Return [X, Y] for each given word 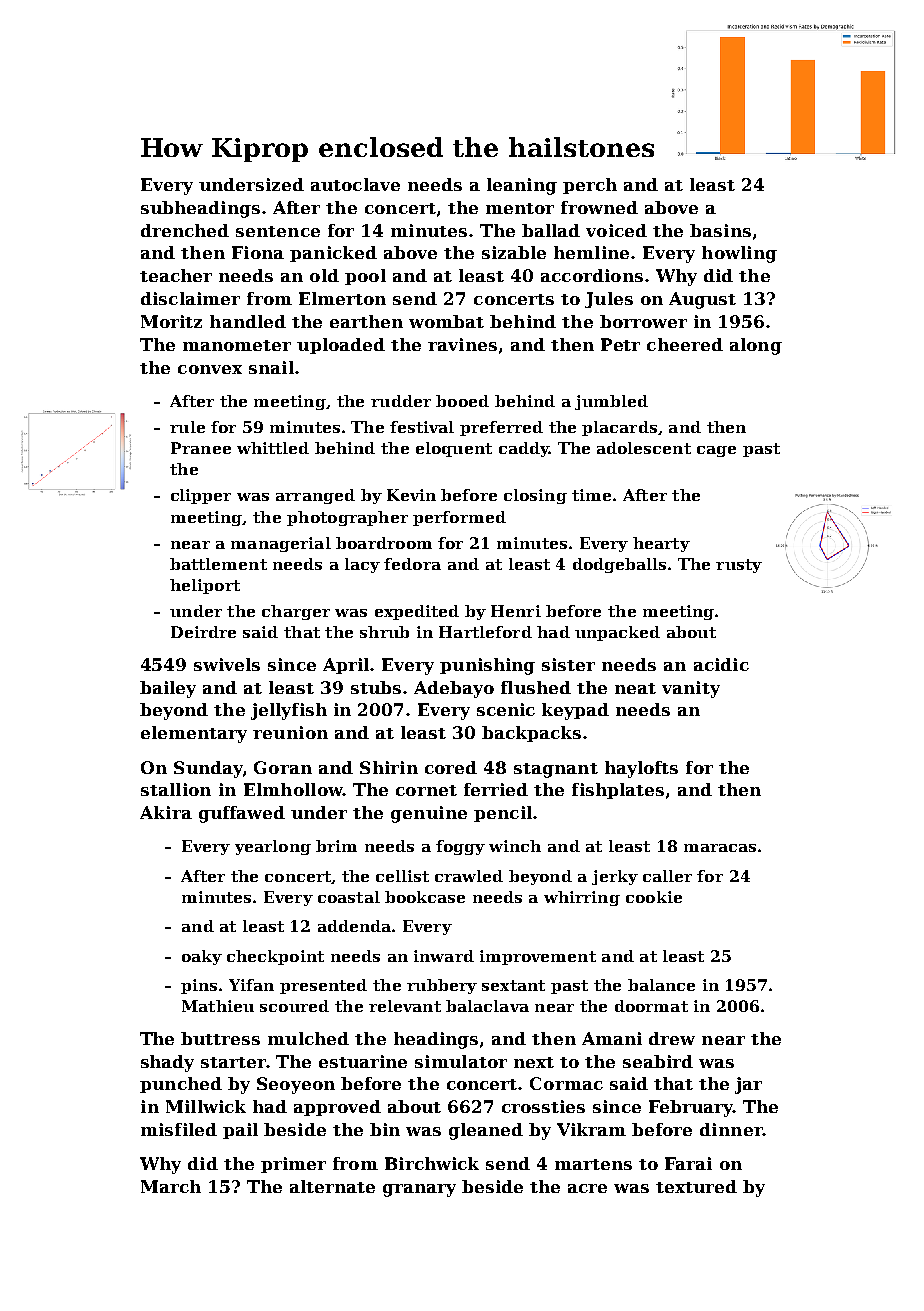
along [756, 346]
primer [293, 1165]
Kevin [411, 495]
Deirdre [203, 632]
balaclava [487, 1006]
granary [419, 1190]
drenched [185, 230]
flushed [536, 687]
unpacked [617, 633]
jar [748, 1085]
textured [696, 1186]
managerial [281, 544]
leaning [522, 186]
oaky [202, 957]
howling [739, 254]
